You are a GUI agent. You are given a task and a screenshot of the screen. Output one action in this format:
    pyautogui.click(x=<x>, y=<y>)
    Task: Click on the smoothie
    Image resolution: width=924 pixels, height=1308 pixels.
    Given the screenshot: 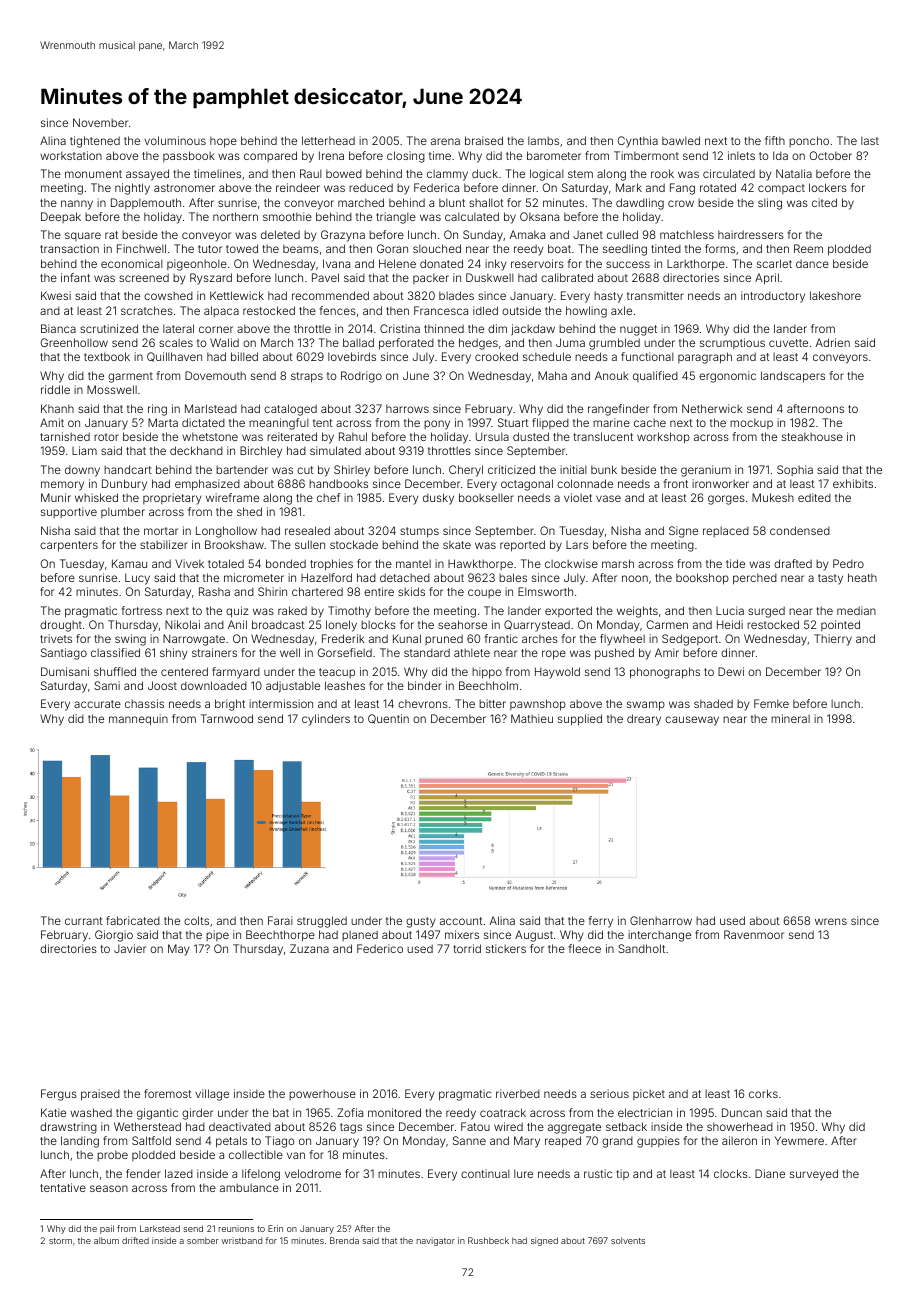 What is the action you would take?
    pyautogui.click(x=287, y=216)
